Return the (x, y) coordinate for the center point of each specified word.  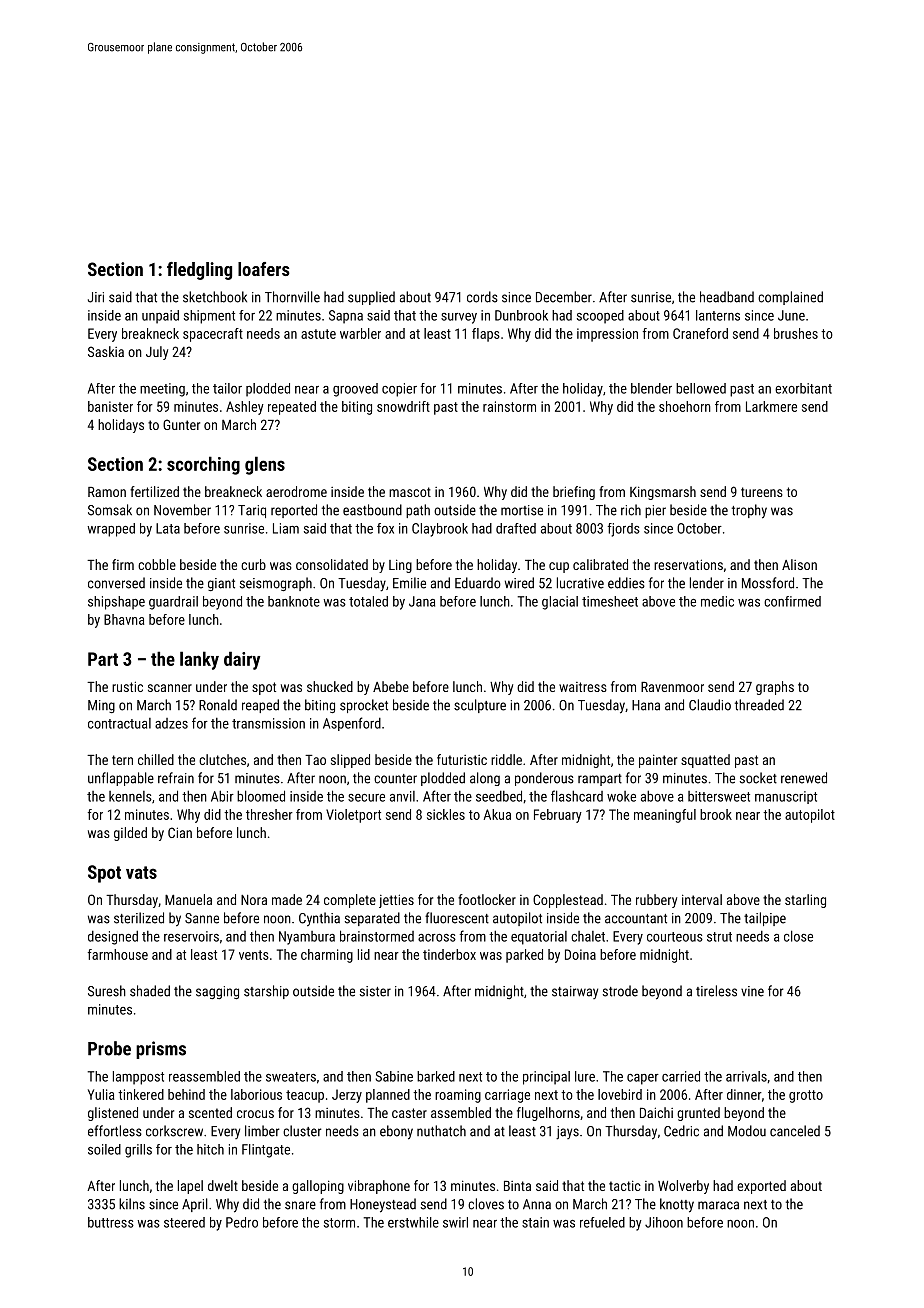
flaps (486, 335)
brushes (796, 333)
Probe (109, 1048)
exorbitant (803, 388)
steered (184, 1222)
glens (265, 465)
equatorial (539, 938)
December (564, 297)
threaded (759, 705)
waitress (583, 687)
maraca (718, 1205)
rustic (127, 686)
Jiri (96, 297)
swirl (455, 1222)
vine (752, 991)
